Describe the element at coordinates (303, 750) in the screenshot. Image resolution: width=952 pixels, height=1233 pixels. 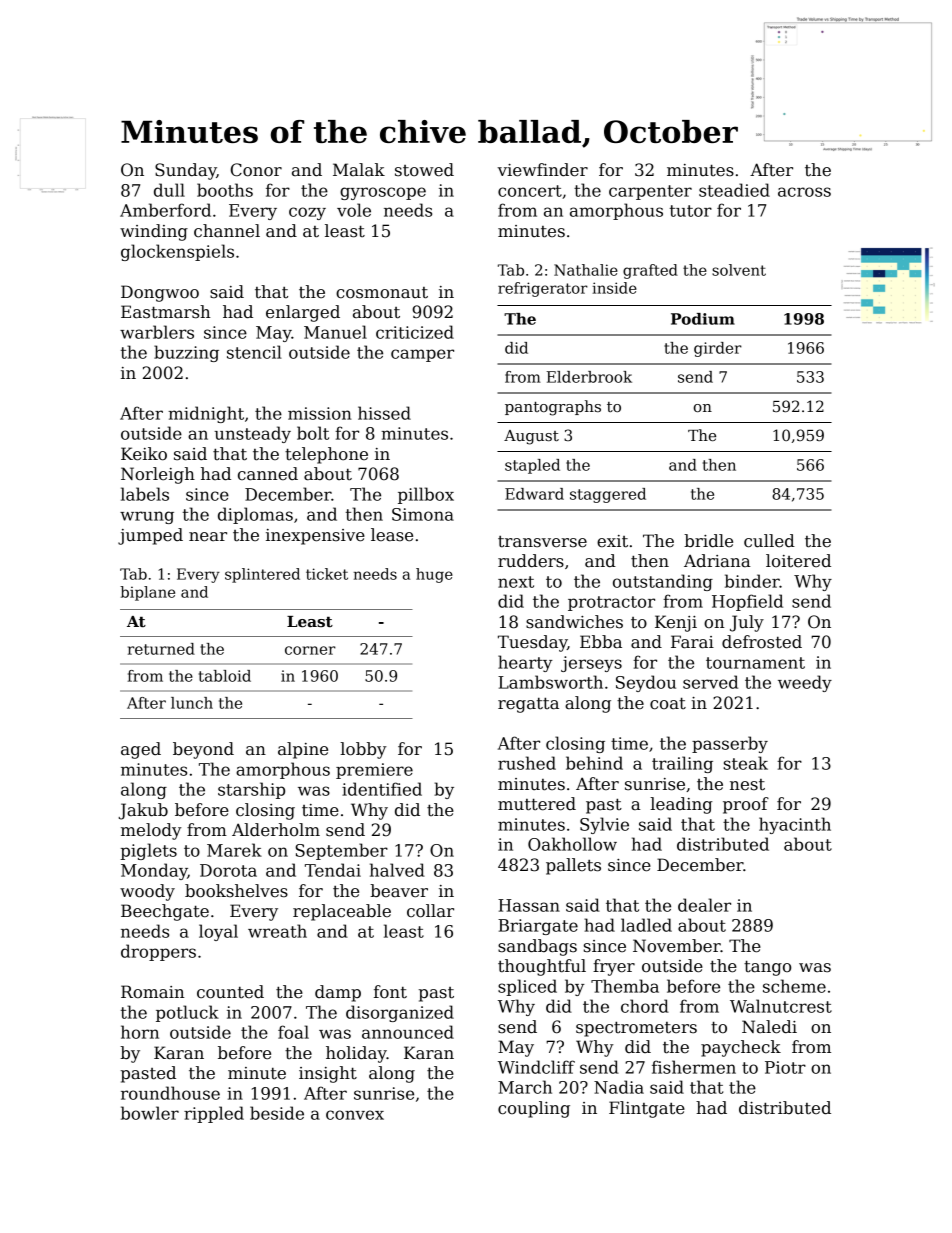
I see `alpine` at that location.
